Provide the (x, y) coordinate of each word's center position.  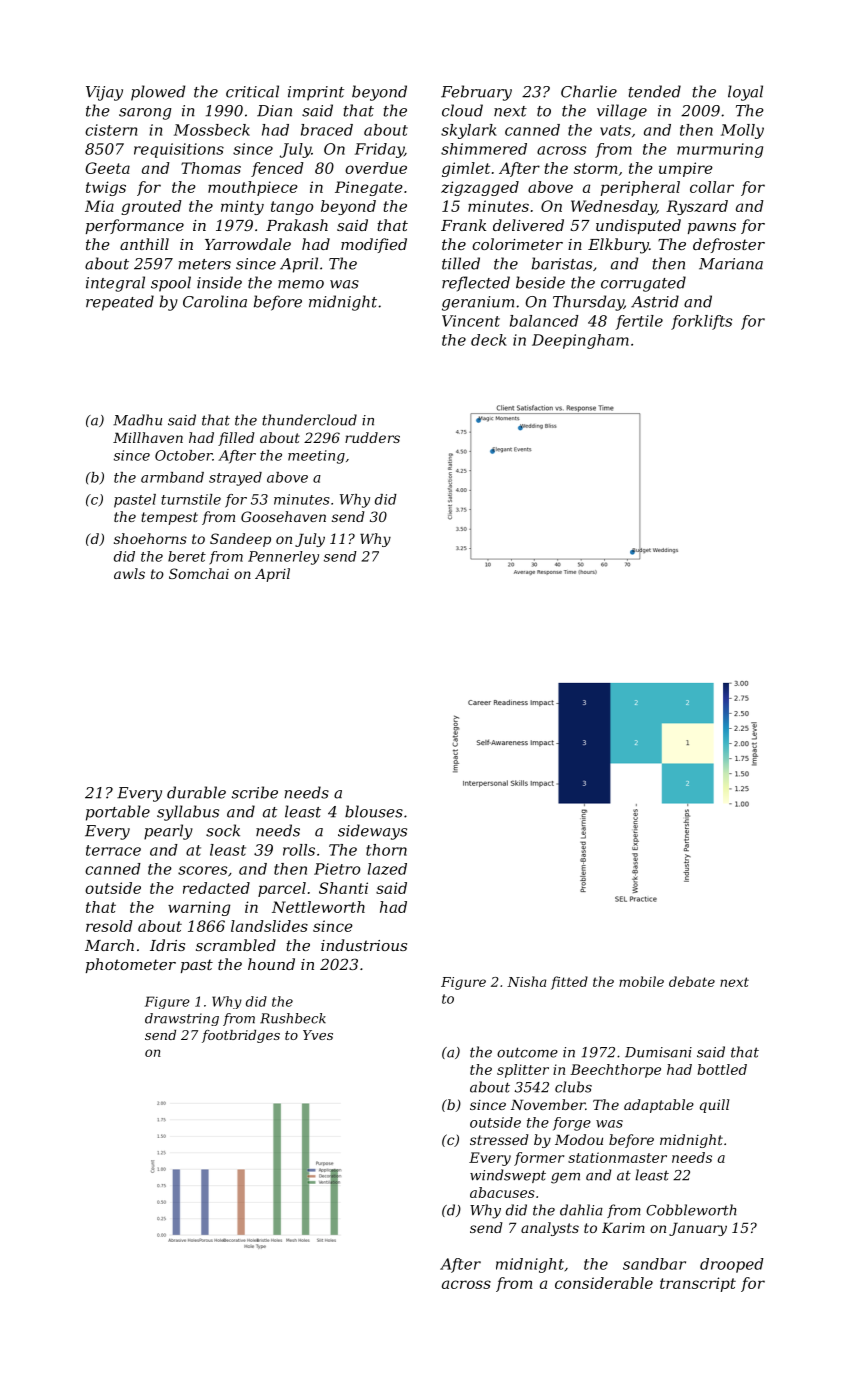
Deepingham (580, 341)
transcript (698, 1284)
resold (109, 926)
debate (692, 981)
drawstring (182, 1019)
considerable (604, 1283)
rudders (372, 437)
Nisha (526, 981)
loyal (745, 93)
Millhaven (148, 437)
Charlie (589, 91)
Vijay (104, 93)
